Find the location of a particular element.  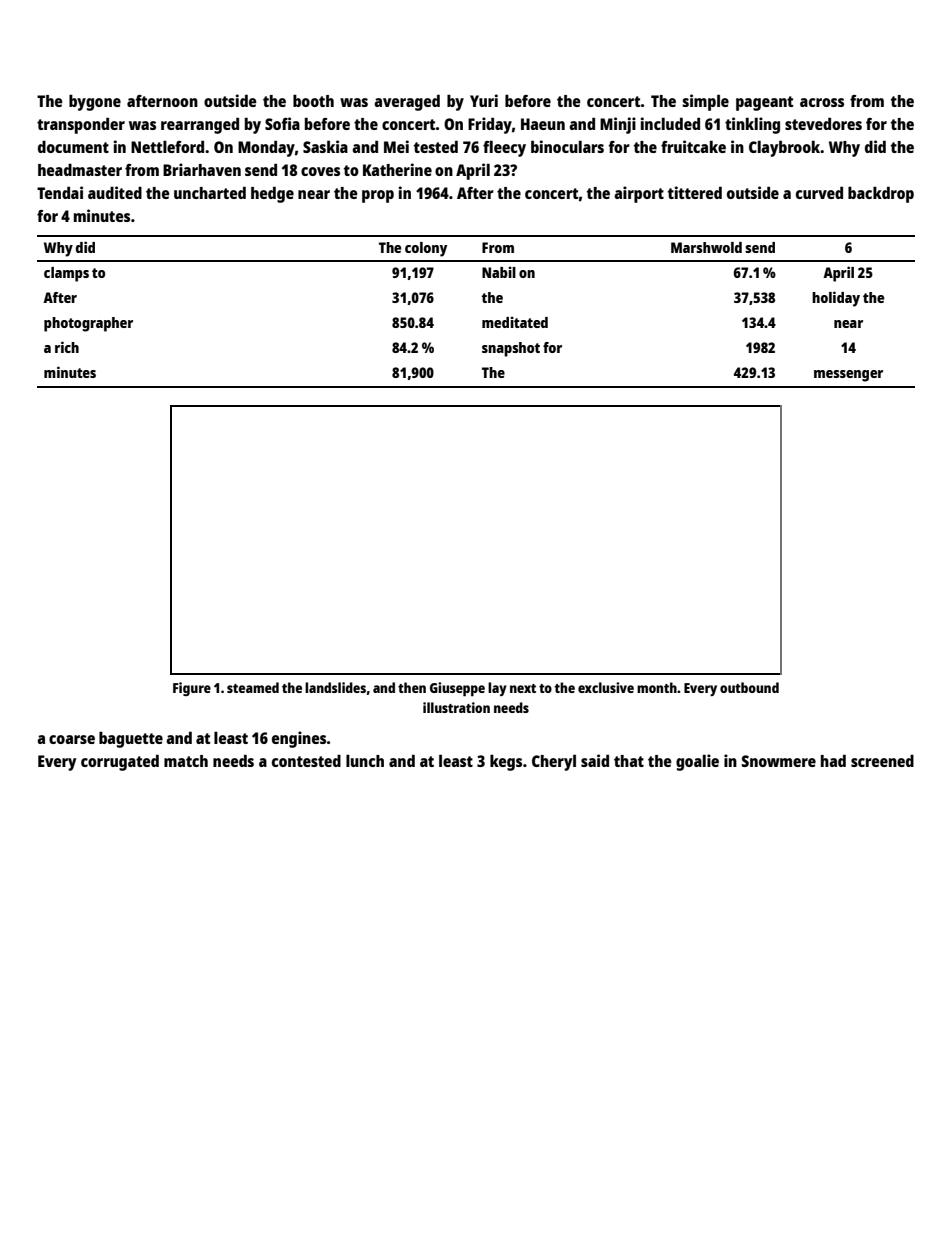

rich is located at coordinates (67, 347).
